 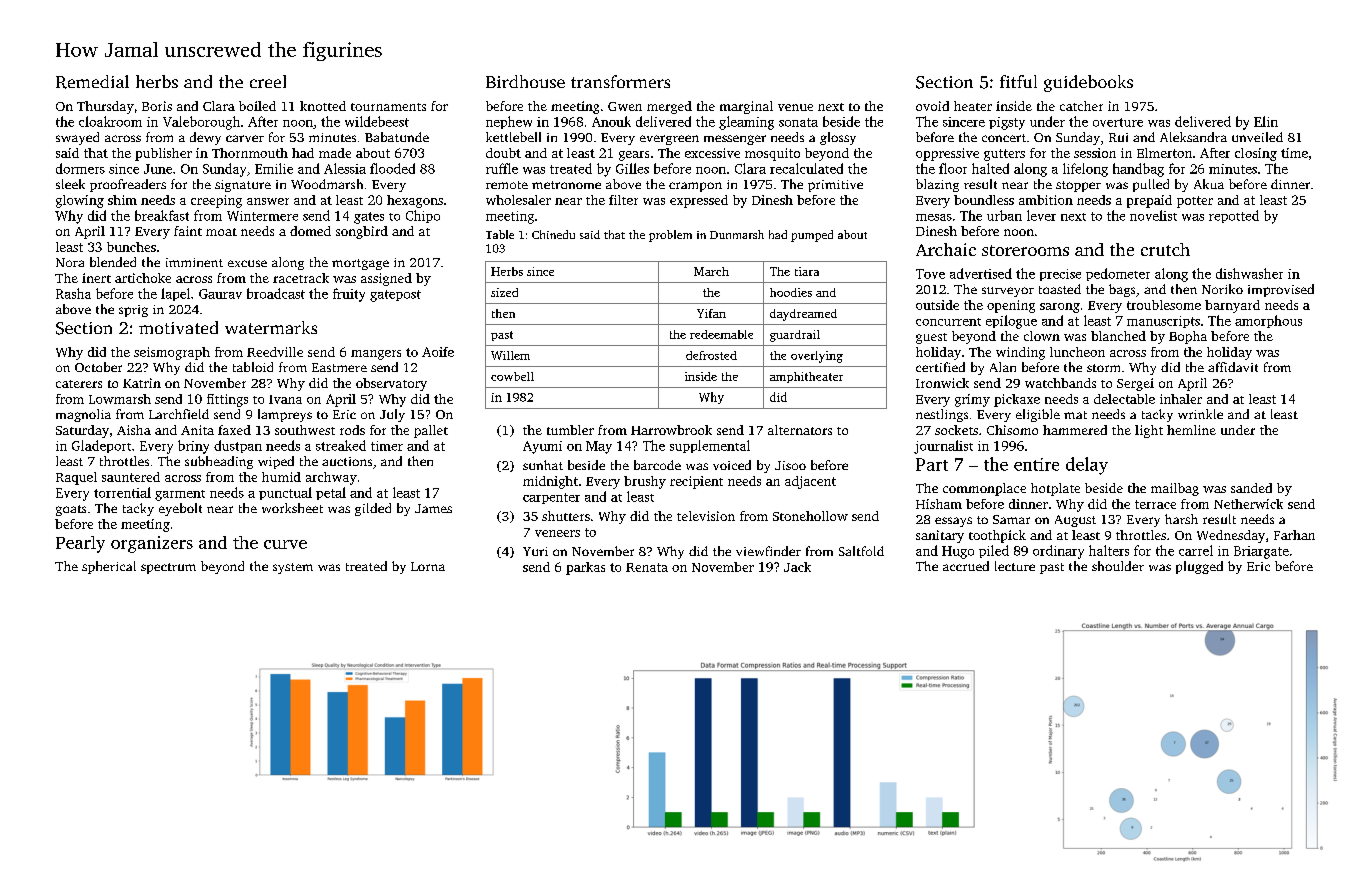 What do you see at coordinates (180, 509) in the screenshot?
I see `eyebolt` at bounding box center [180, 509].
